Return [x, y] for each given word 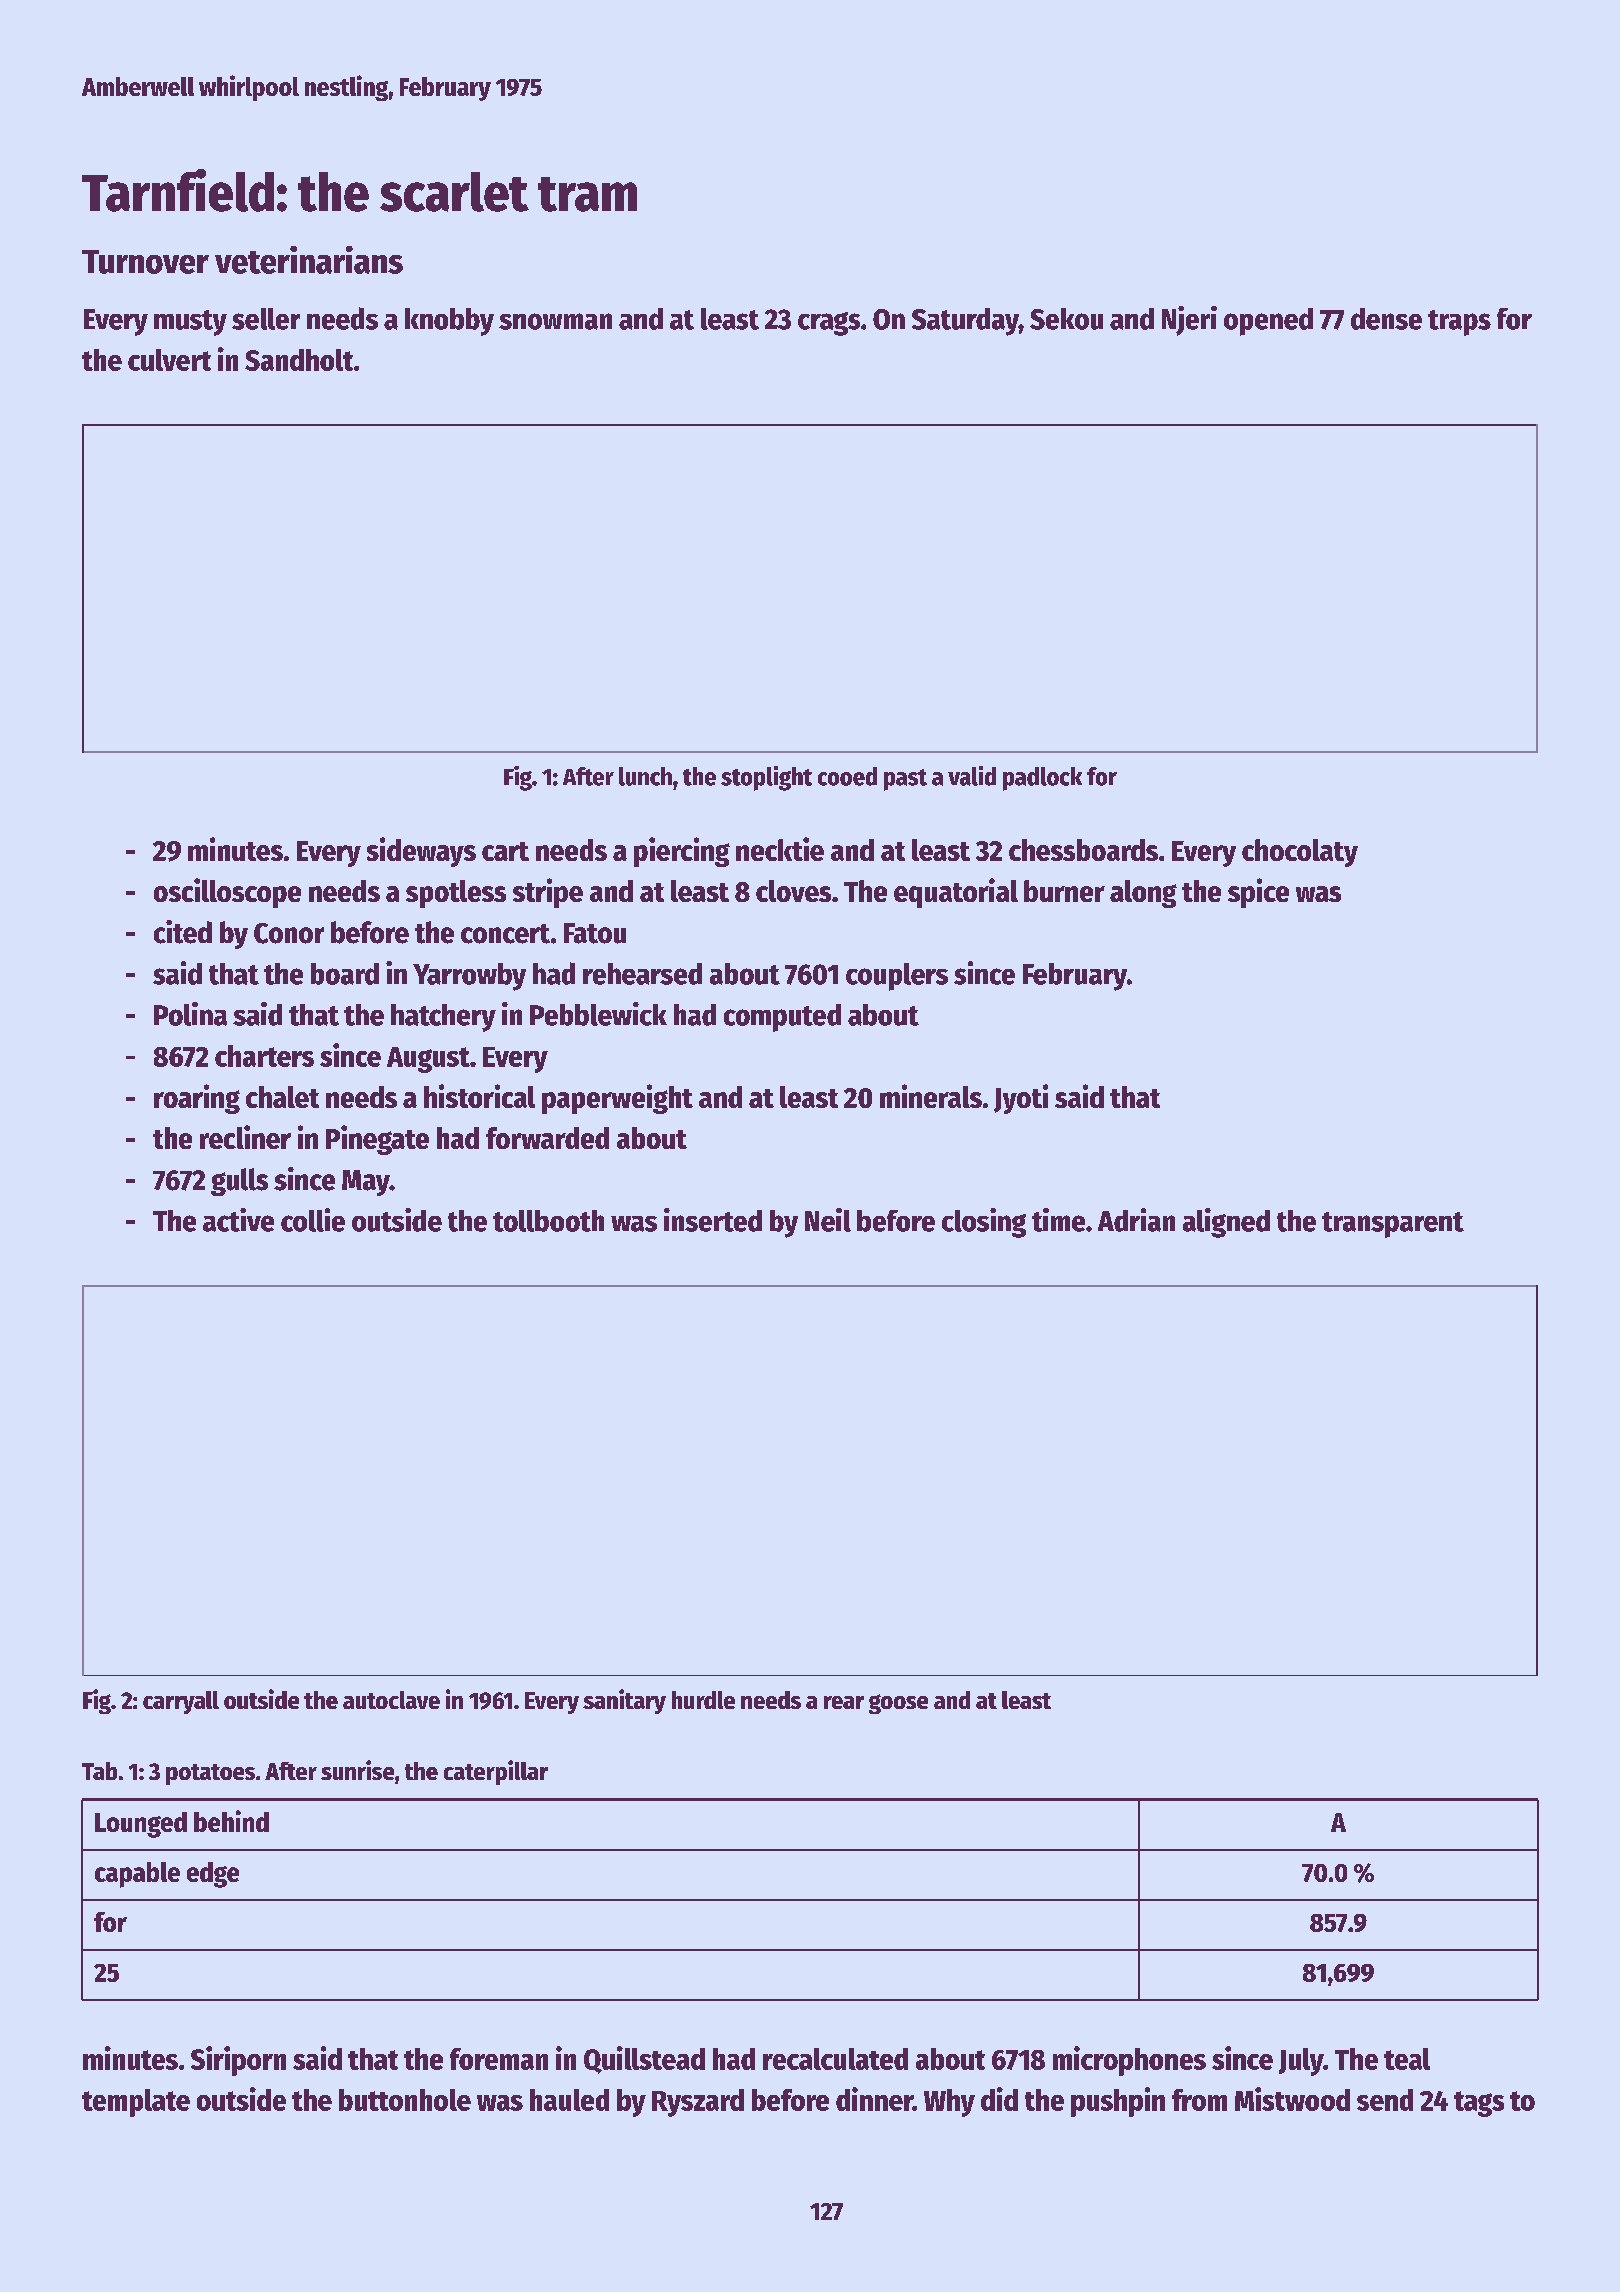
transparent [1393, 1225]
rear [844, 1702]
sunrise [357, 1770]
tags [1479, 2104]
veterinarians [309, 260]
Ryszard [698, 2103]
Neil [828, 1220]
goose [898, 1704]
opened [1268, 322]
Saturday [965, 322]
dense [1386, 319]
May [366, 1183]
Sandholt [299, 360]
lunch [645, 776]
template [136, 2103]
